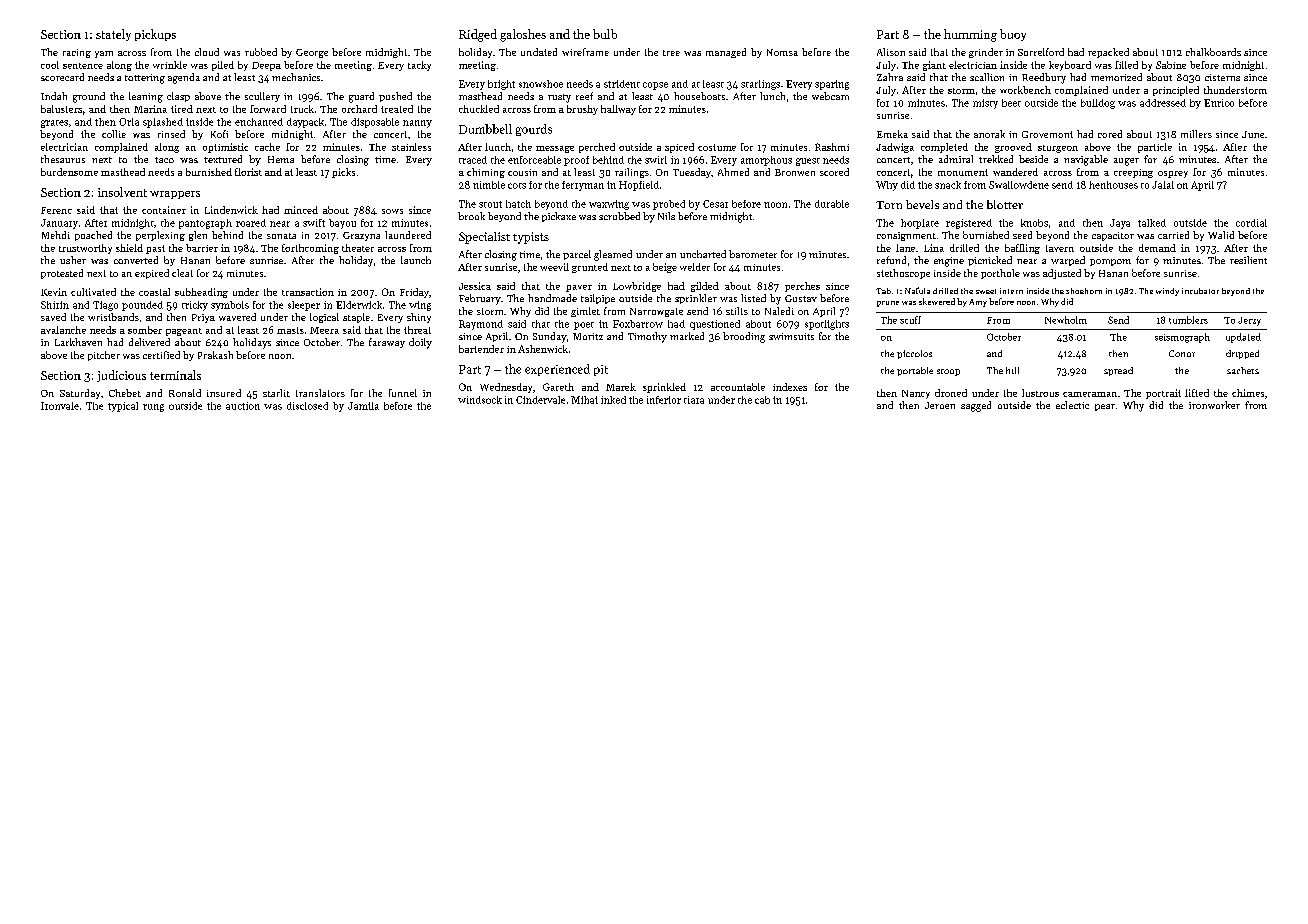  What do you see at coordinates (579, 288) in the document?
I see `paver` at bounding box center [579, 288].
